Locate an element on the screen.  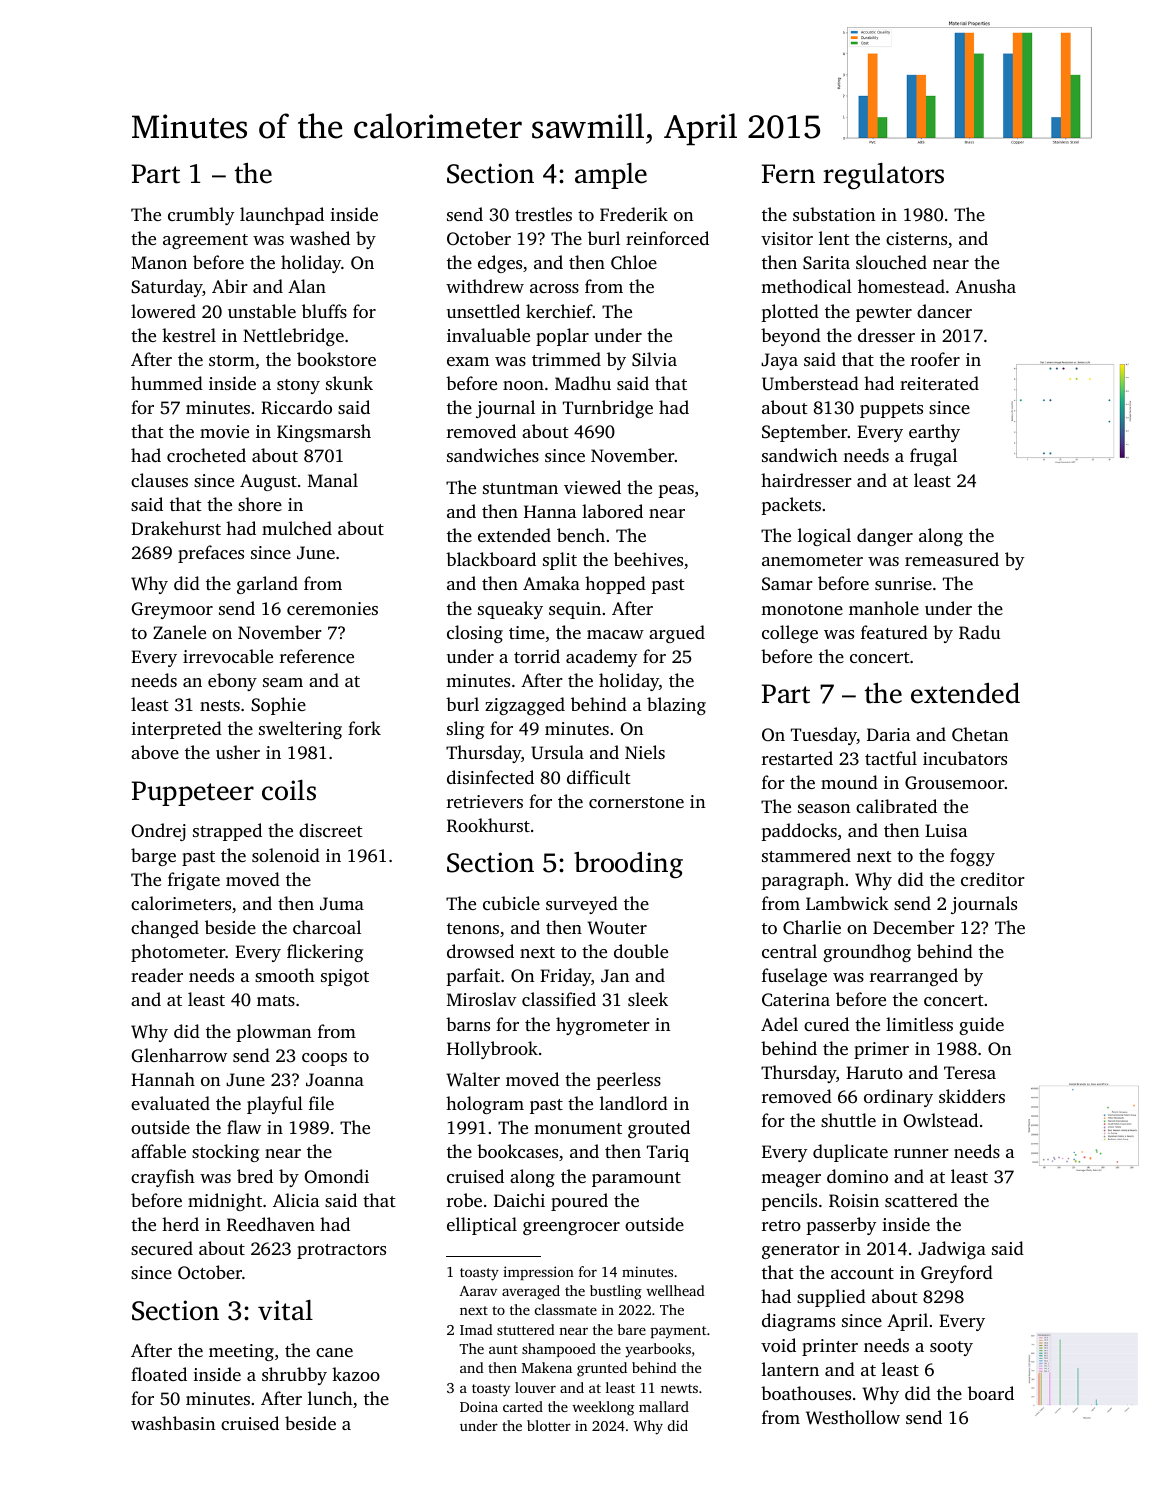
danger is located at coordinates (885, 537).
